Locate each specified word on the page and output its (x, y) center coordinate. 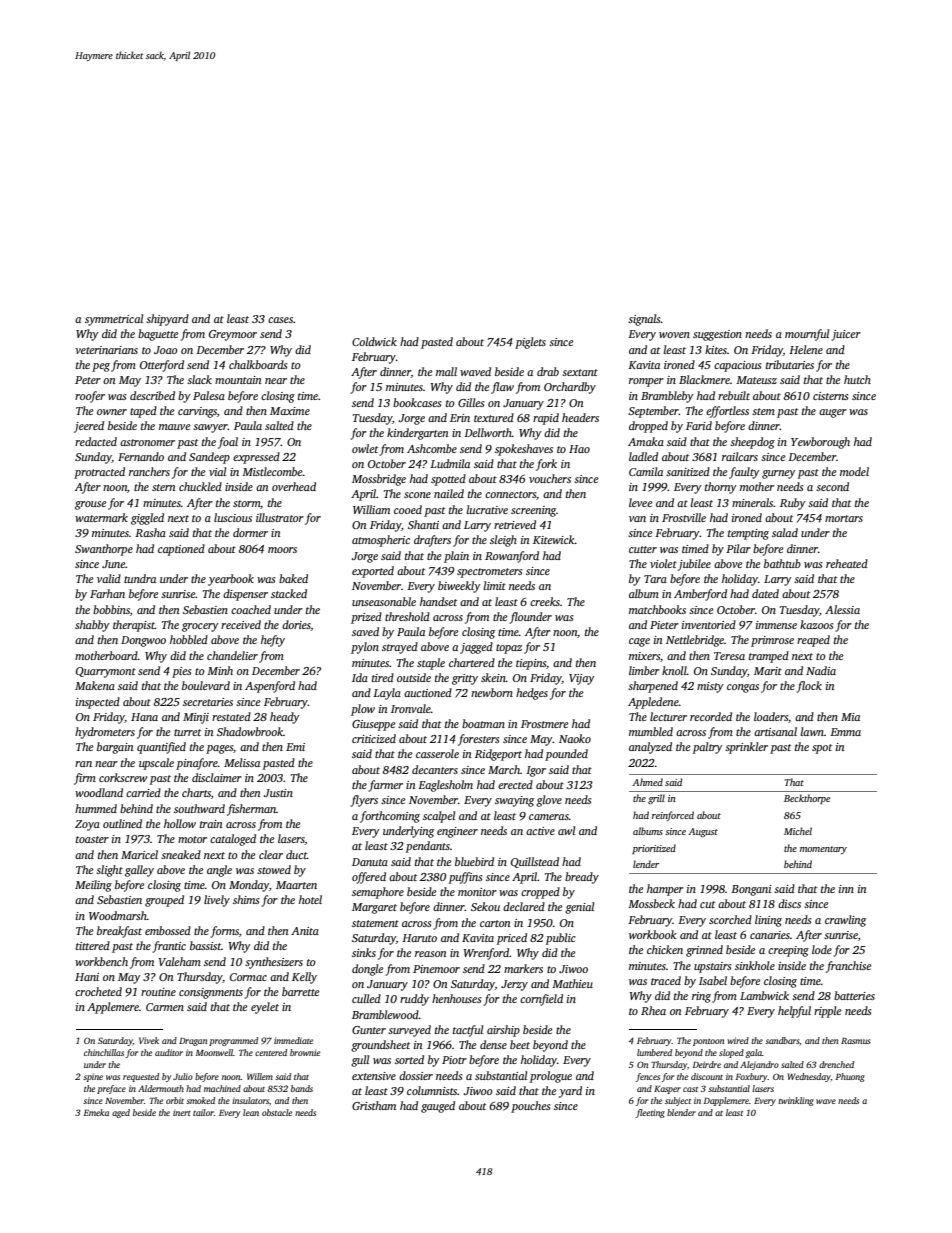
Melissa (242, 762)
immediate (293, 1040)
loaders (771, 716)
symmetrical (114, 320)
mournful (807, 335)
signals (644, 320)
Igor (536, 771)
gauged (438, 1107)
